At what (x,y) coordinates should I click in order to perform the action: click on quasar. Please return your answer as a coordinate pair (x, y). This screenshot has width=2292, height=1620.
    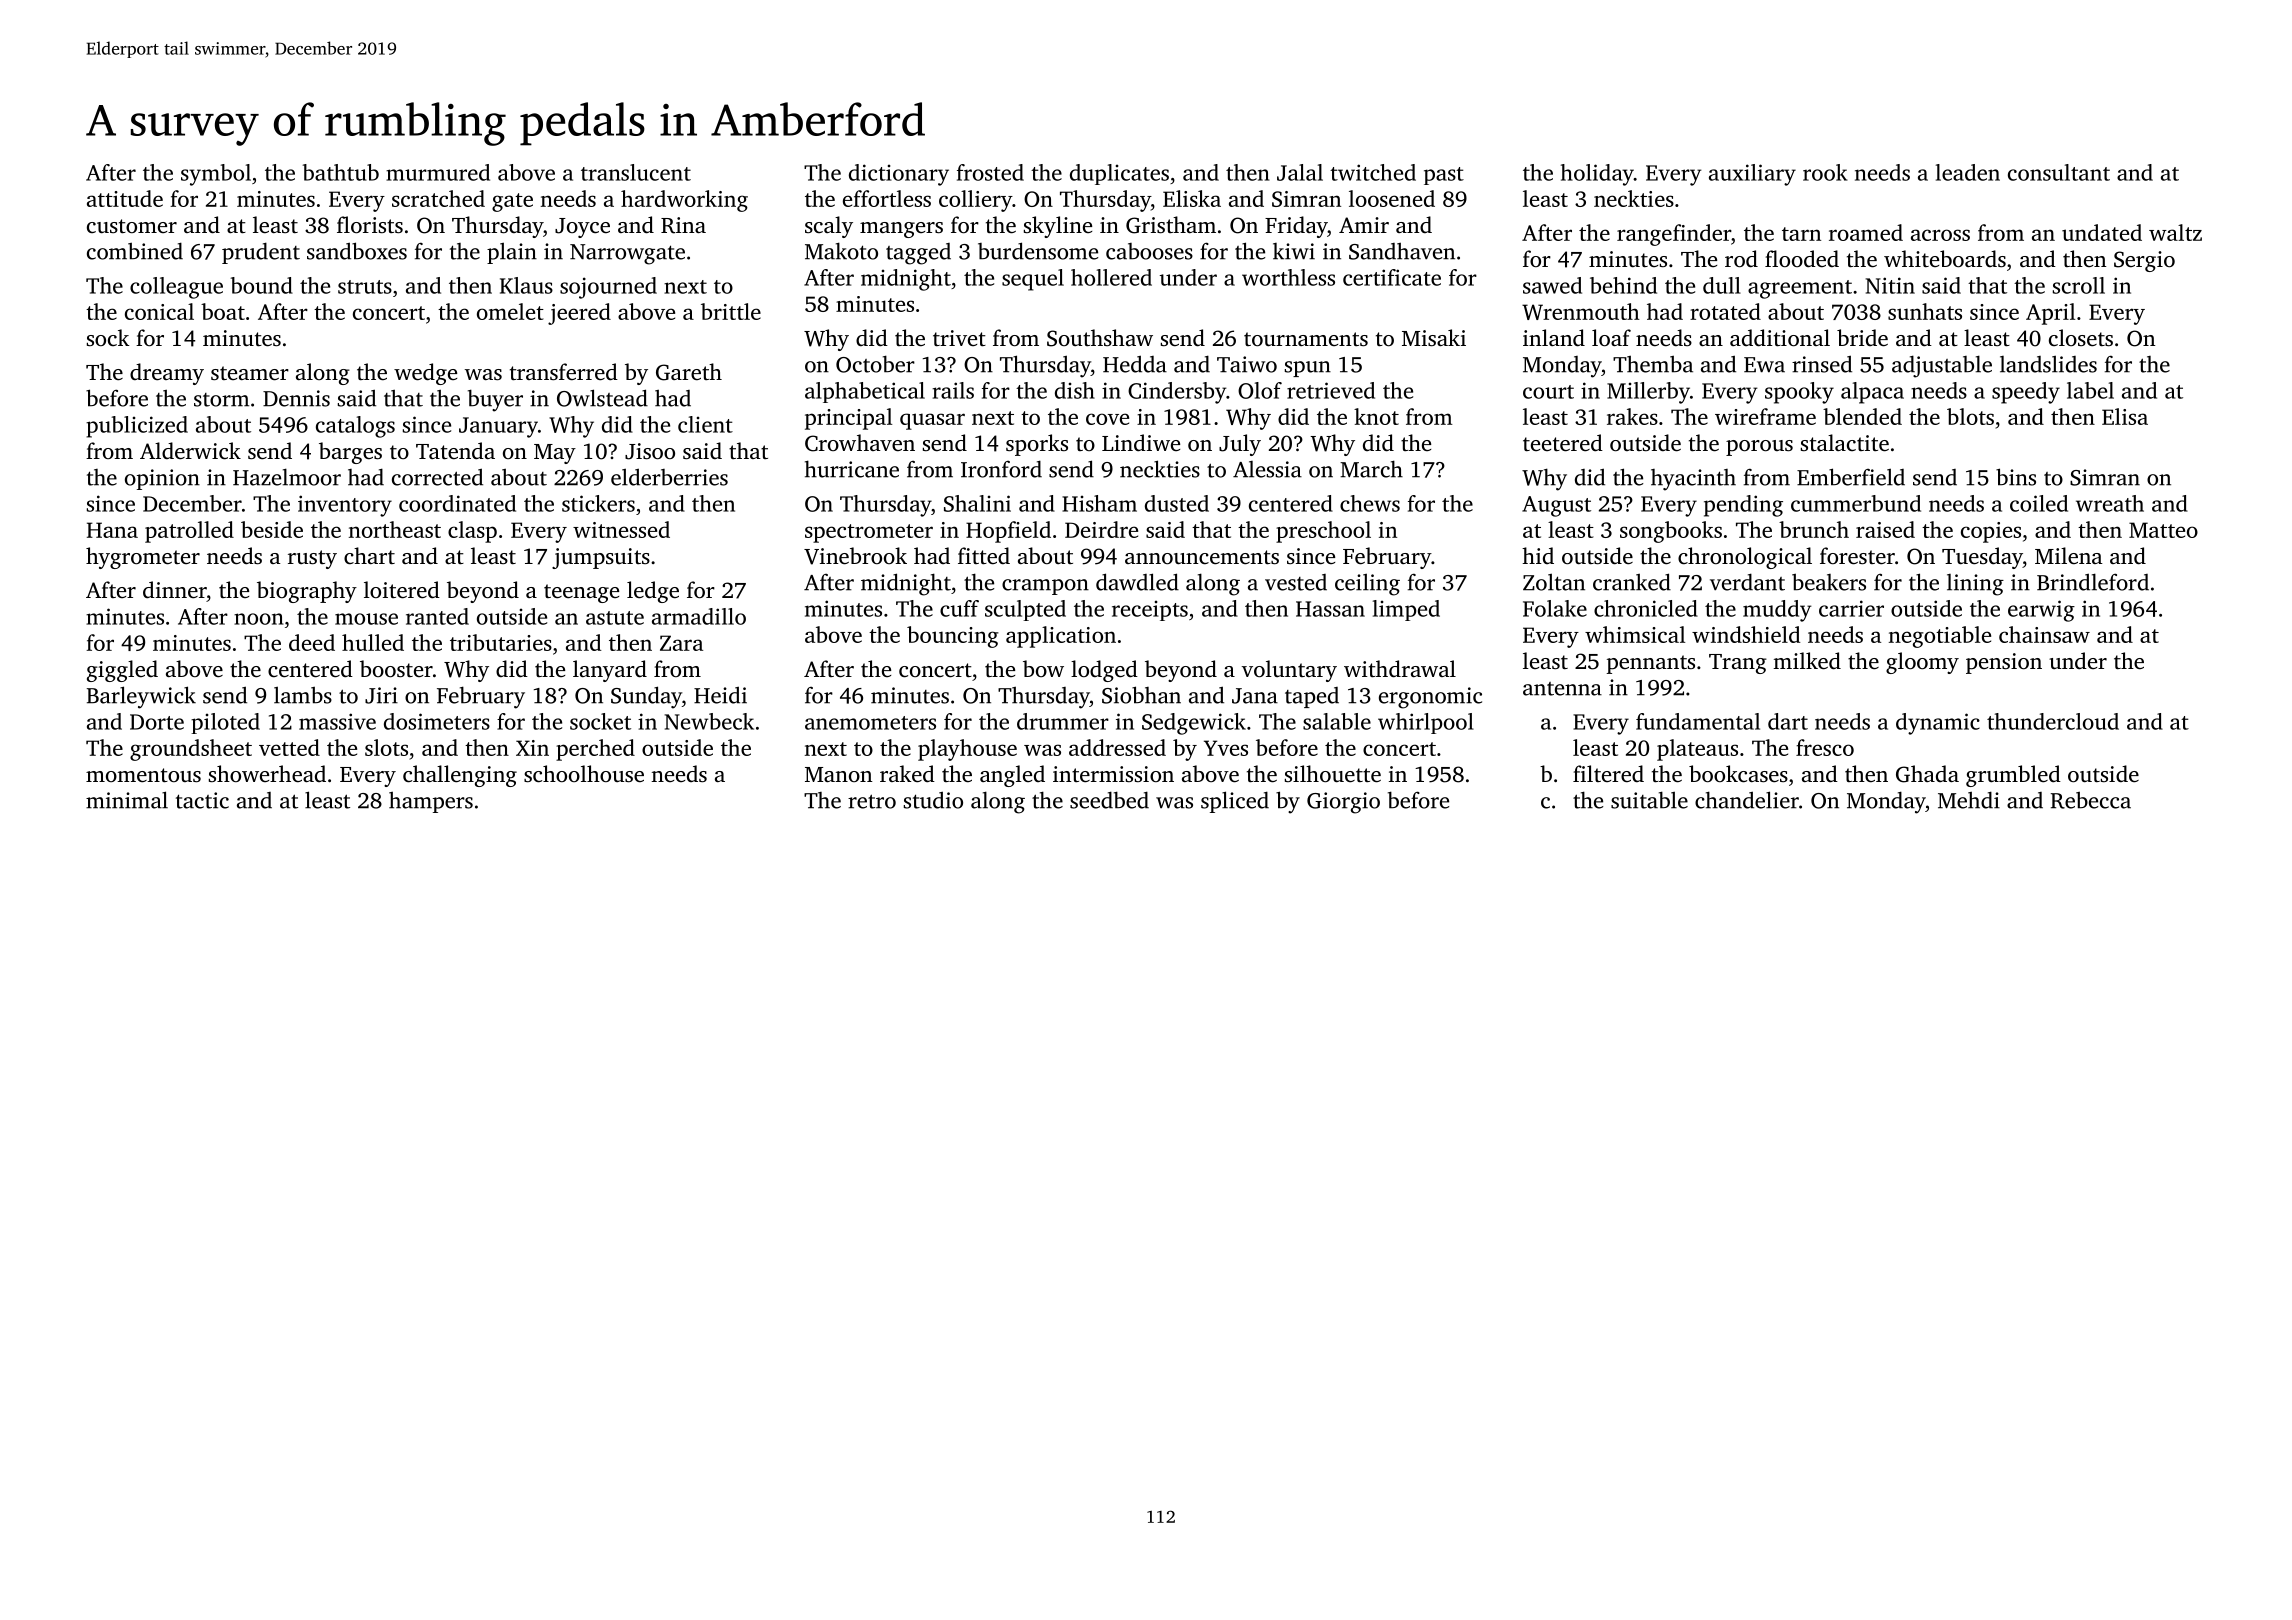
    Looking at the image, I should click on (932, 421).
